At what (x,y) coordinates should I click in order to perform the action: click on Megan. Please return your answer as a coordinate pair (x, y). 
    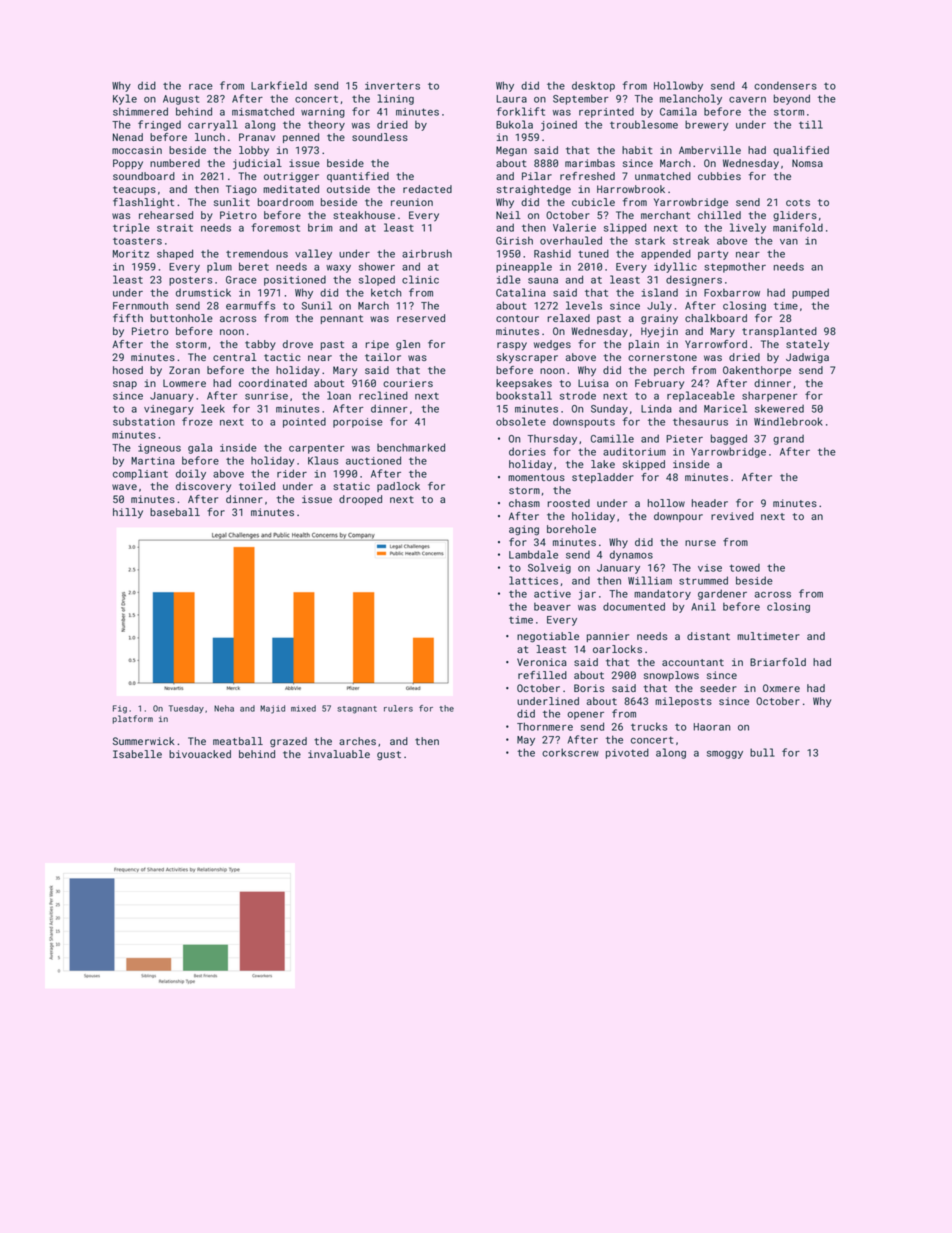
    Looking at the image, I should click on (511, 151).
